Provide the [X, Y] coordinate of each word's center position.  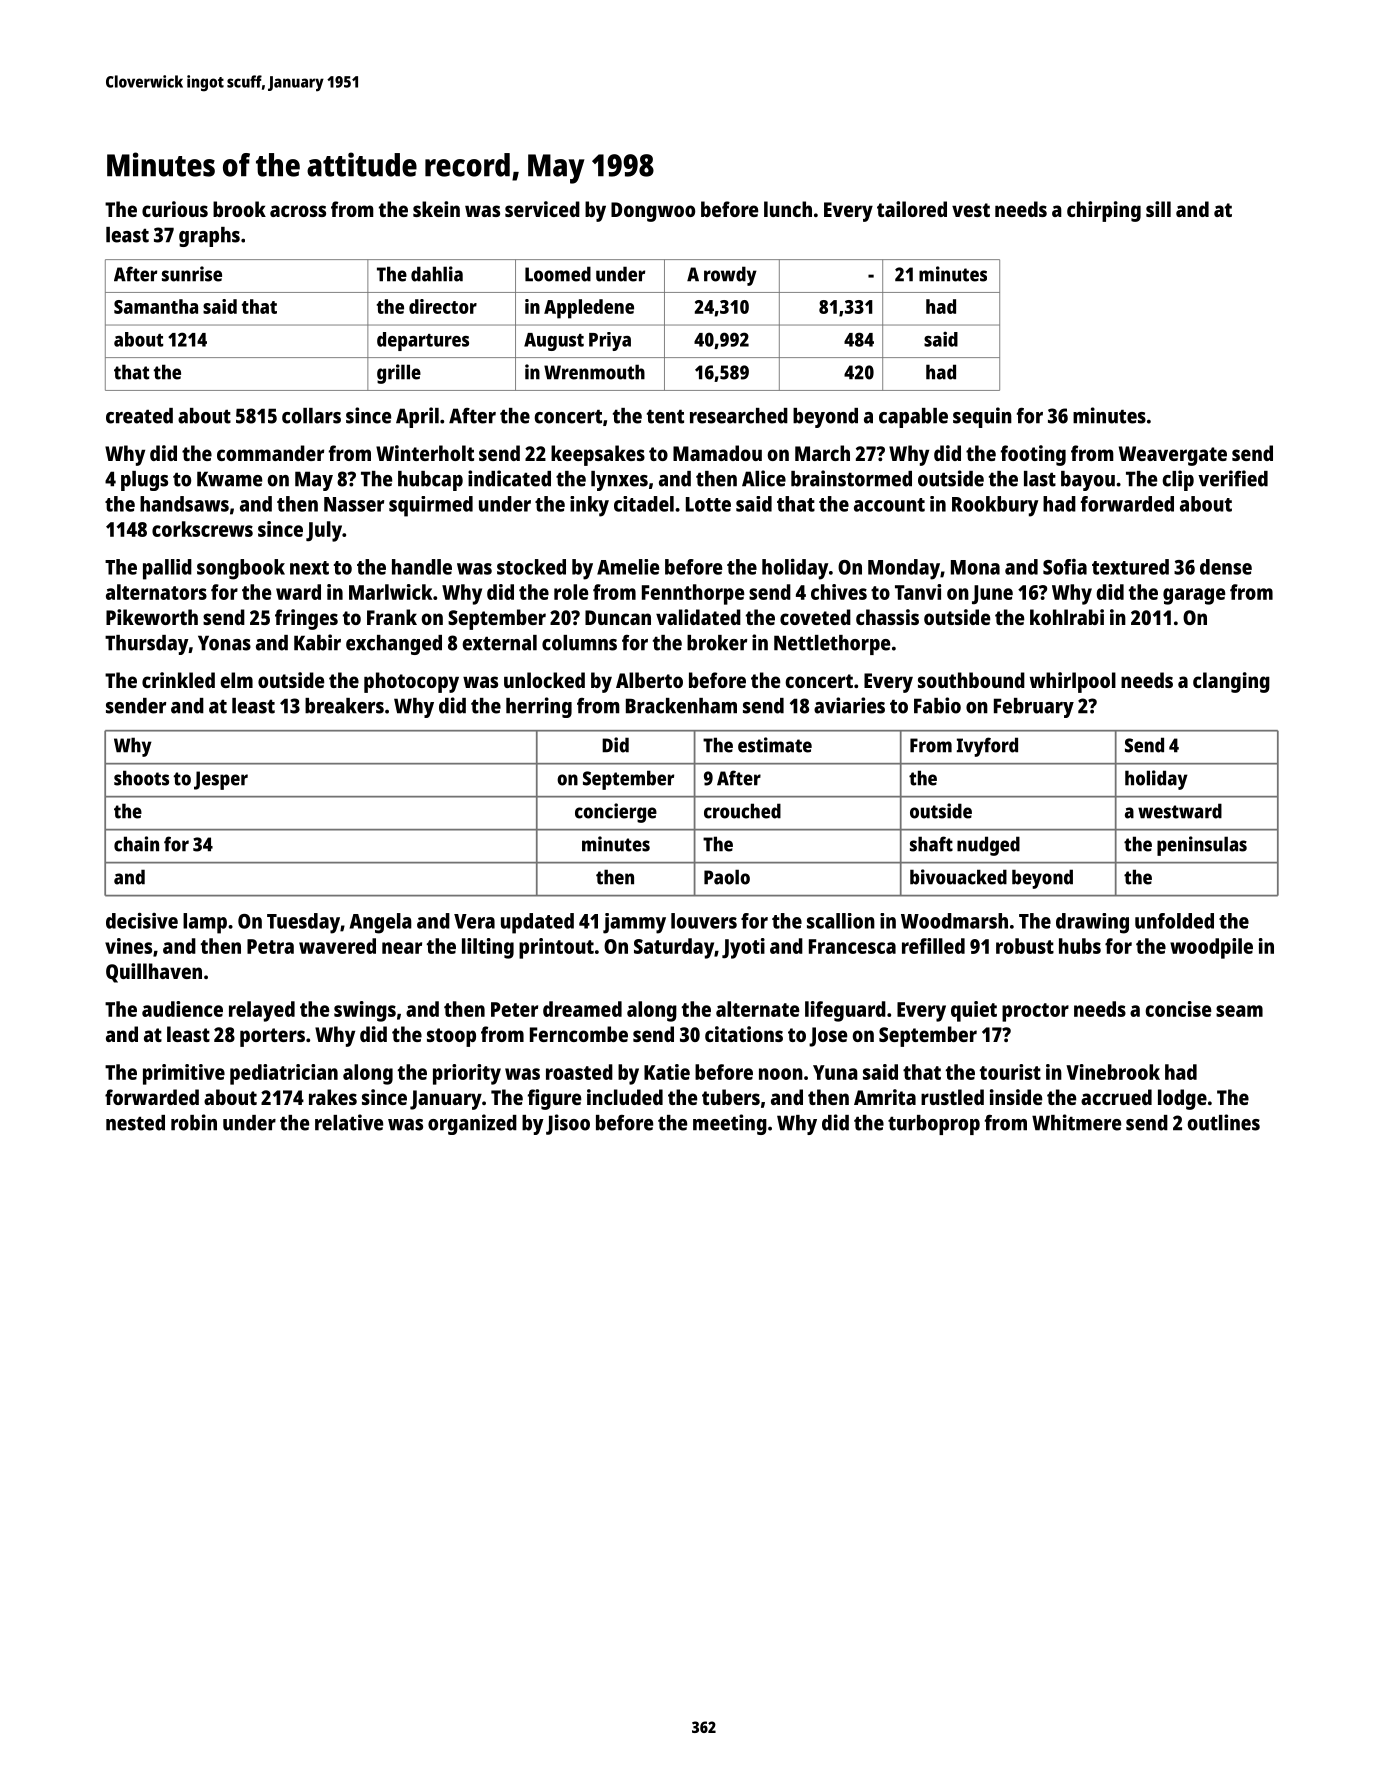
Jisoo [568, 1124]
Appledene [589, 309]
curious [175, 209]
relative [349, 1122]
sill [1158, 209]
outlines [1223, 1122]
